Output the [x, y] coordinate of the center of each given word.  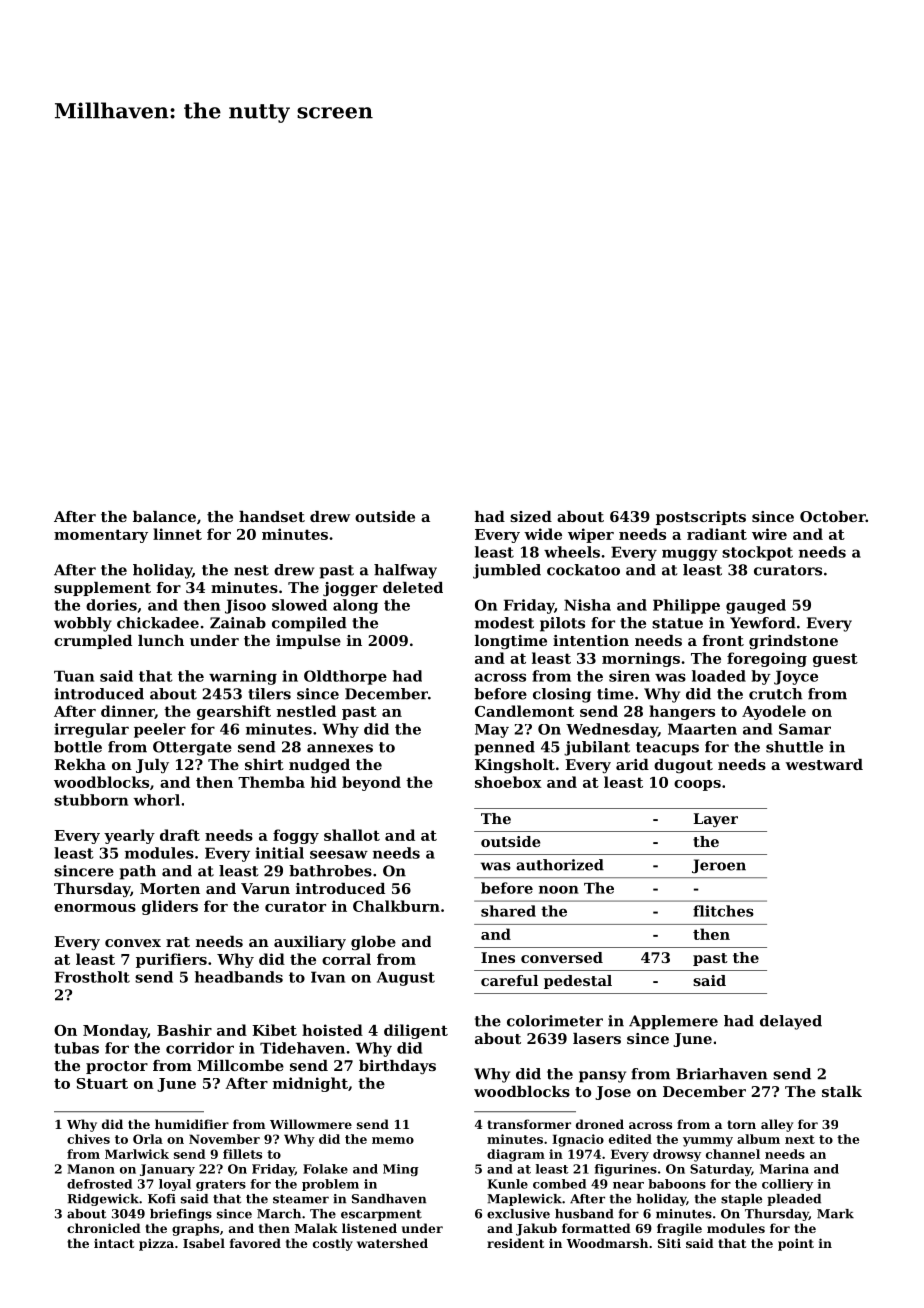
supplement [102, 589]
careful [509, 980]
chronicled [104, 1228]
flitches [723, 911]
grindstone [793, 642]
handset [272, 516]
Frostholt [92, 977]
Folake [325, 1169]
